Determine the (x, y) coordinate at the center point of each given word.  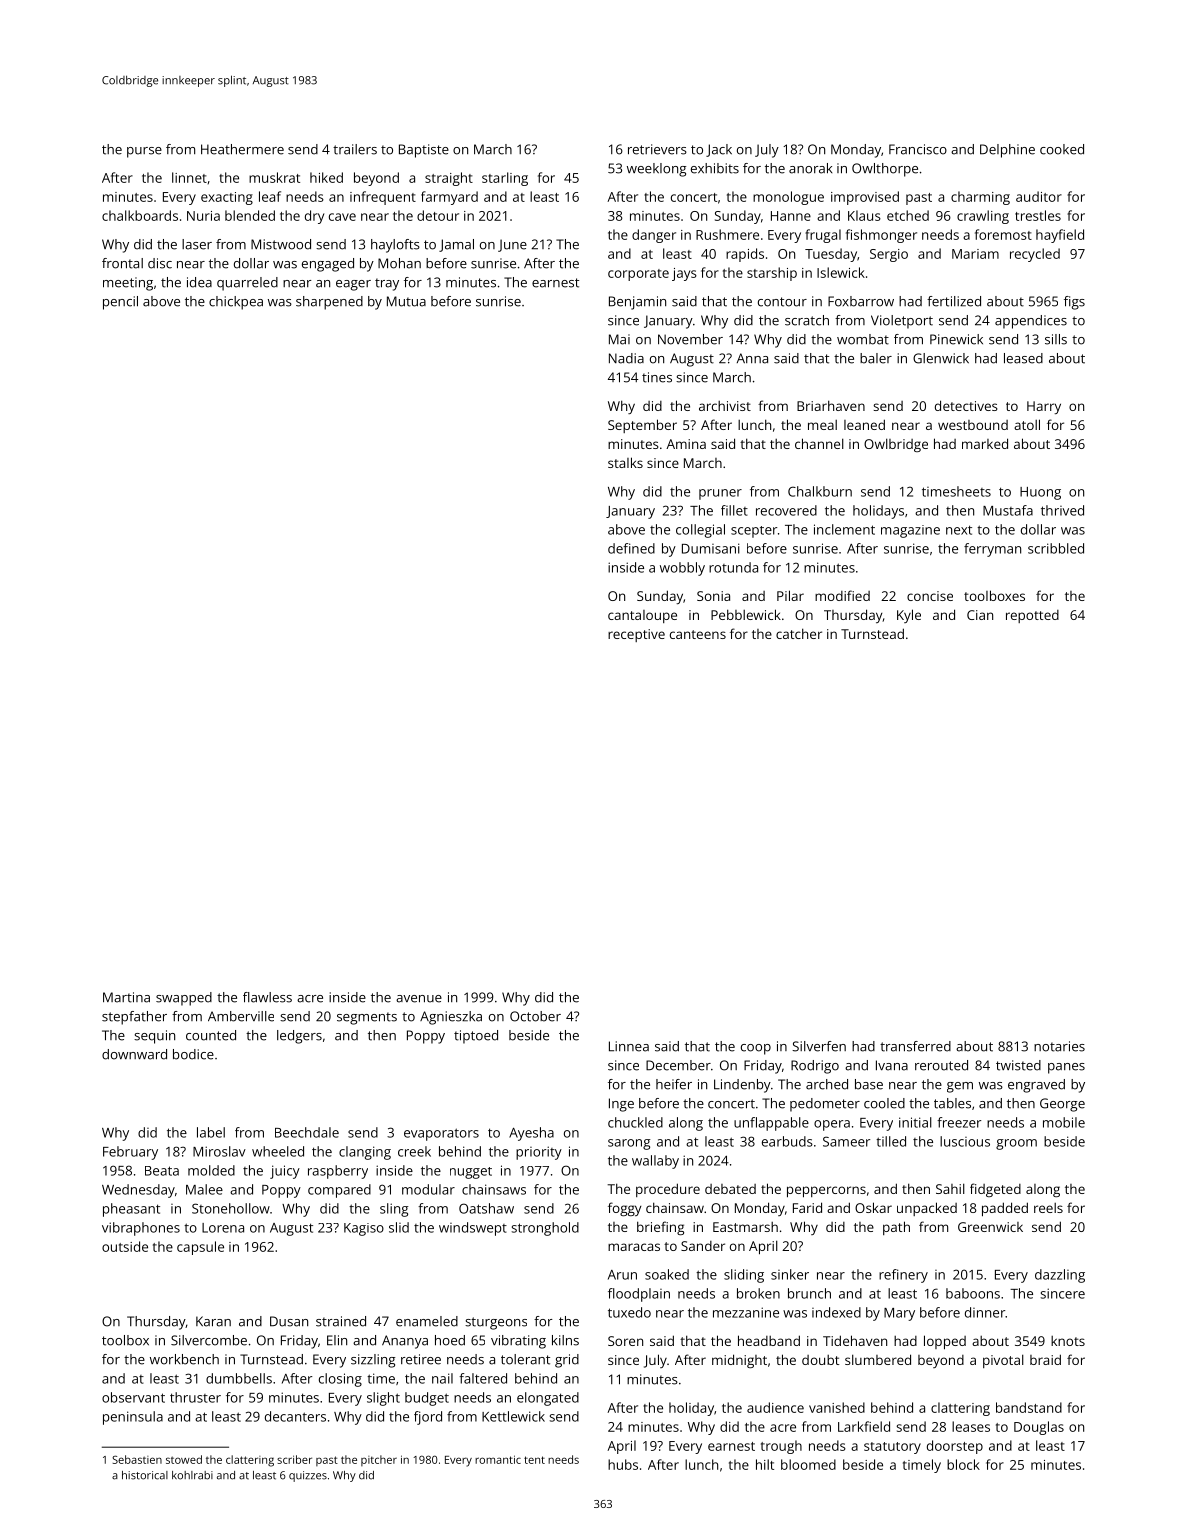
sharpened (329, 303)
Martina (126, 997)
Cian (980, 615)
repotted (1032, 616)
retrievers (657, 149)
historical (145, 1475)
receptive (636, 635)
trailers (355, 149)
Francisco (918, 149)
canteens (698, 634)
